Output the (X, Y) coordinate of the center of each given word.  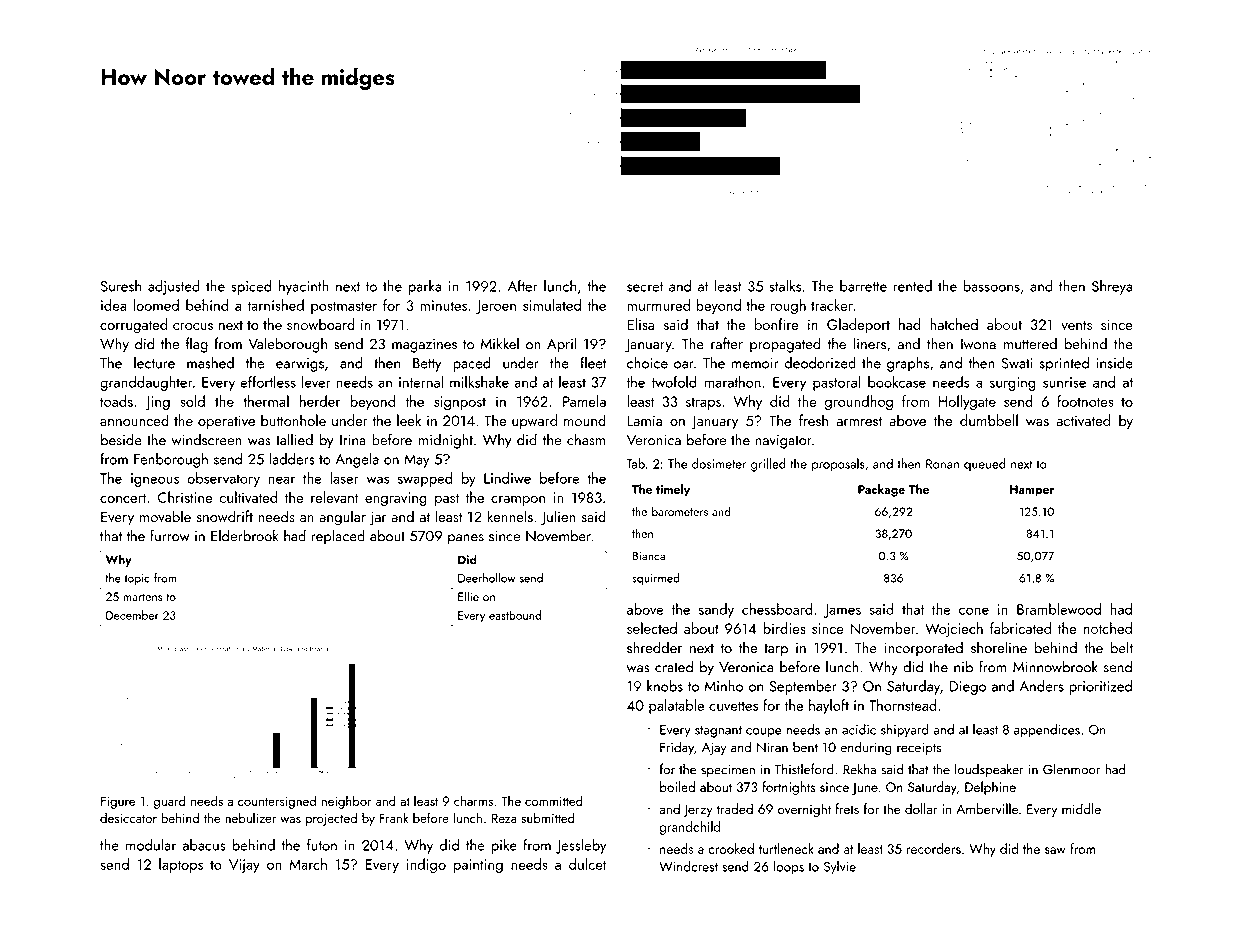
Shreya (1112, 287)
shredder (654, 647)
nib (963, 666)
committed (554, 800)
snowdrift (224, 516)
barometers (680, 511)
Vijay (244, 866)
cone (974, 611)
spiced (251, 287)
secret (645, 287)
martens (143, 597)
